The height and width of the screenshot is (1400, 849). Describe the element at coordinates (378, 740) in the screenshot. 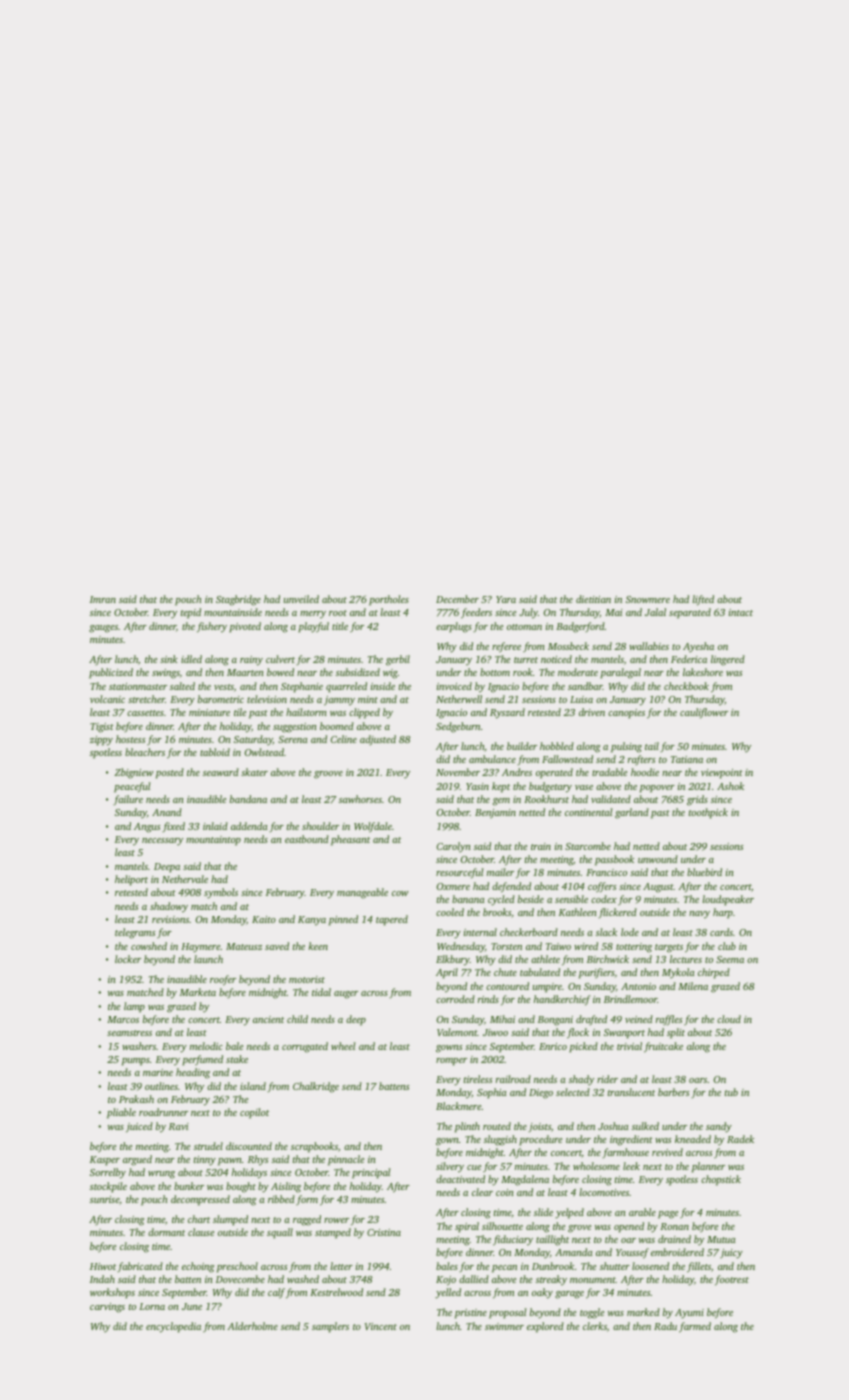

I see `adjusted` at that location.
